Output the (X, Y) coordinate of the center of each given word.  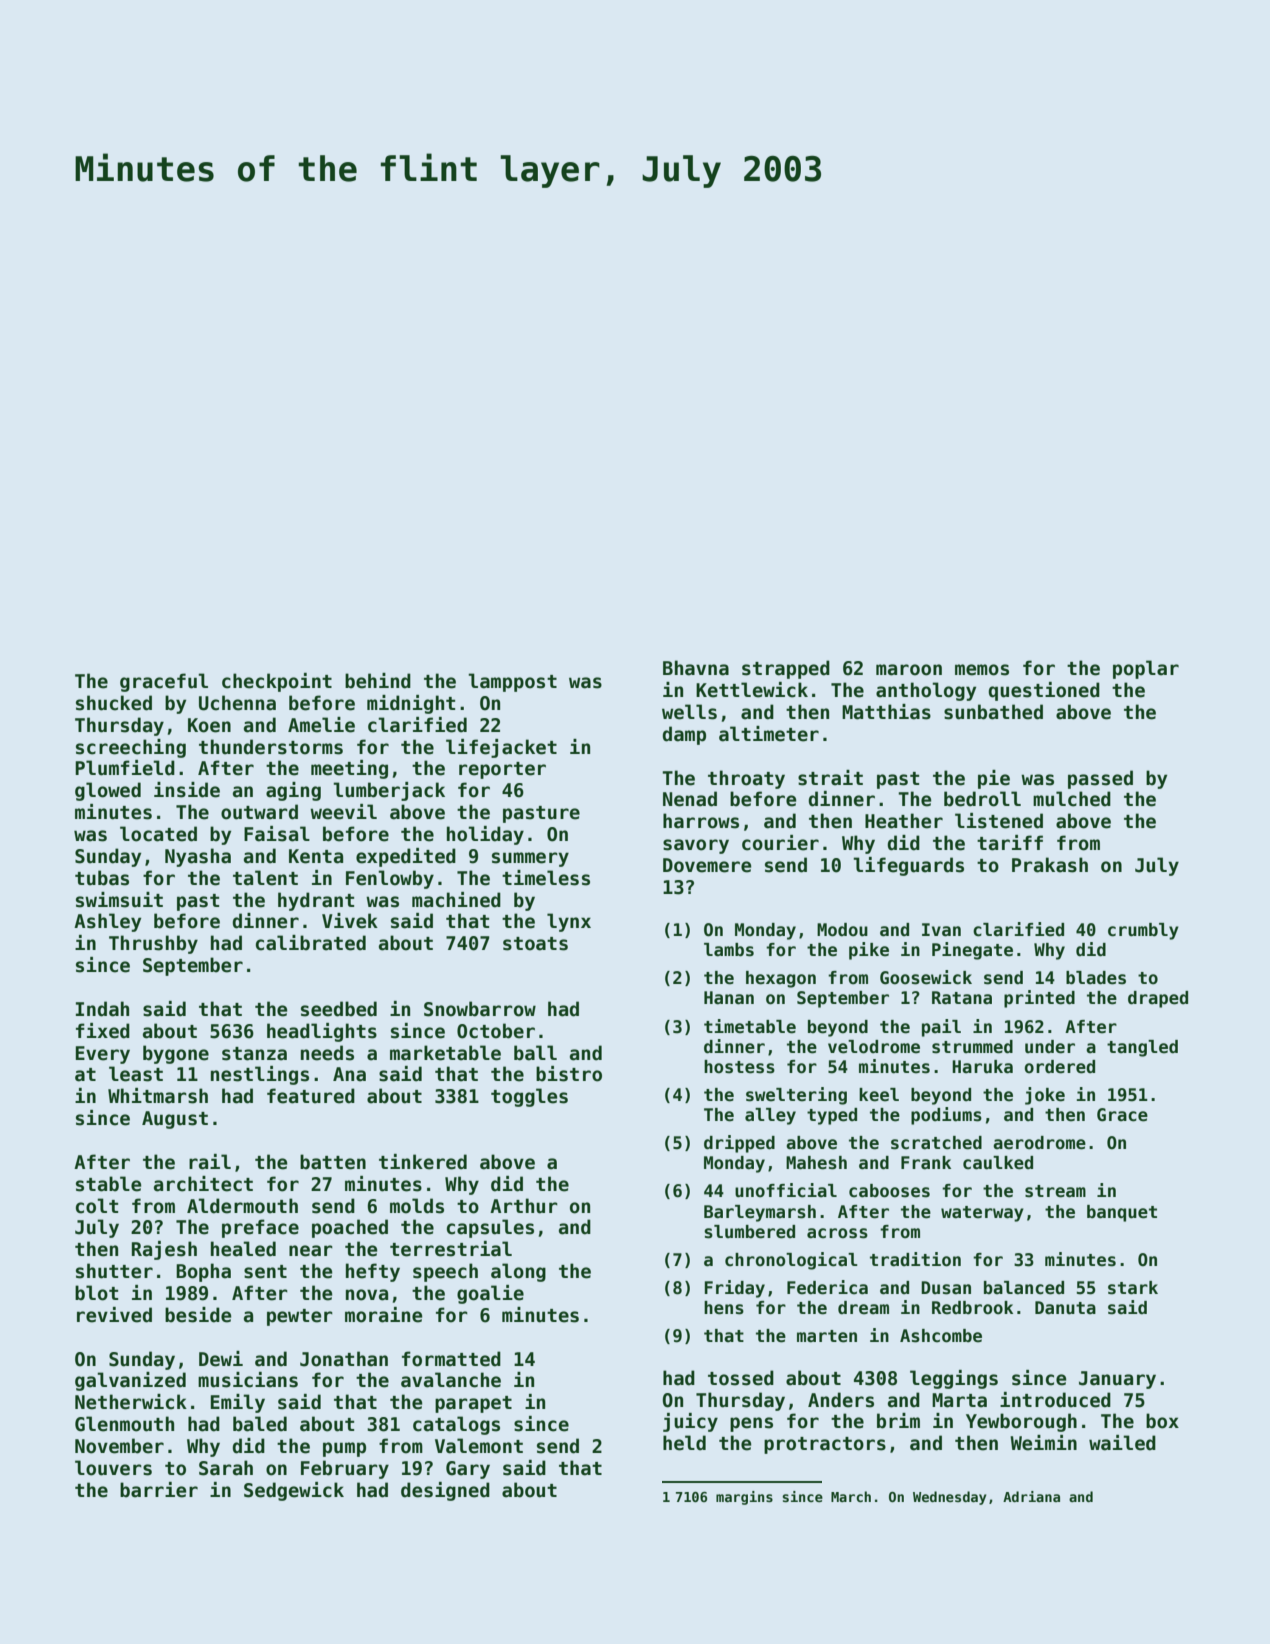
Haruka (982, 1067)
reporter (502, 770)
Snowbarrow (480, 1009)
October (496, 1031)
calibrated (311, 943)
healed (243, 1249)
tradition (915, 1259)
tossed (741, 1378)
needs (327, 1053)
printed (1039, 999)
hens (724, 1308)
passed (1100, 779)
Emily (238, 1403)
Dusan (946, 1288)
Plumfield (125, 768)
